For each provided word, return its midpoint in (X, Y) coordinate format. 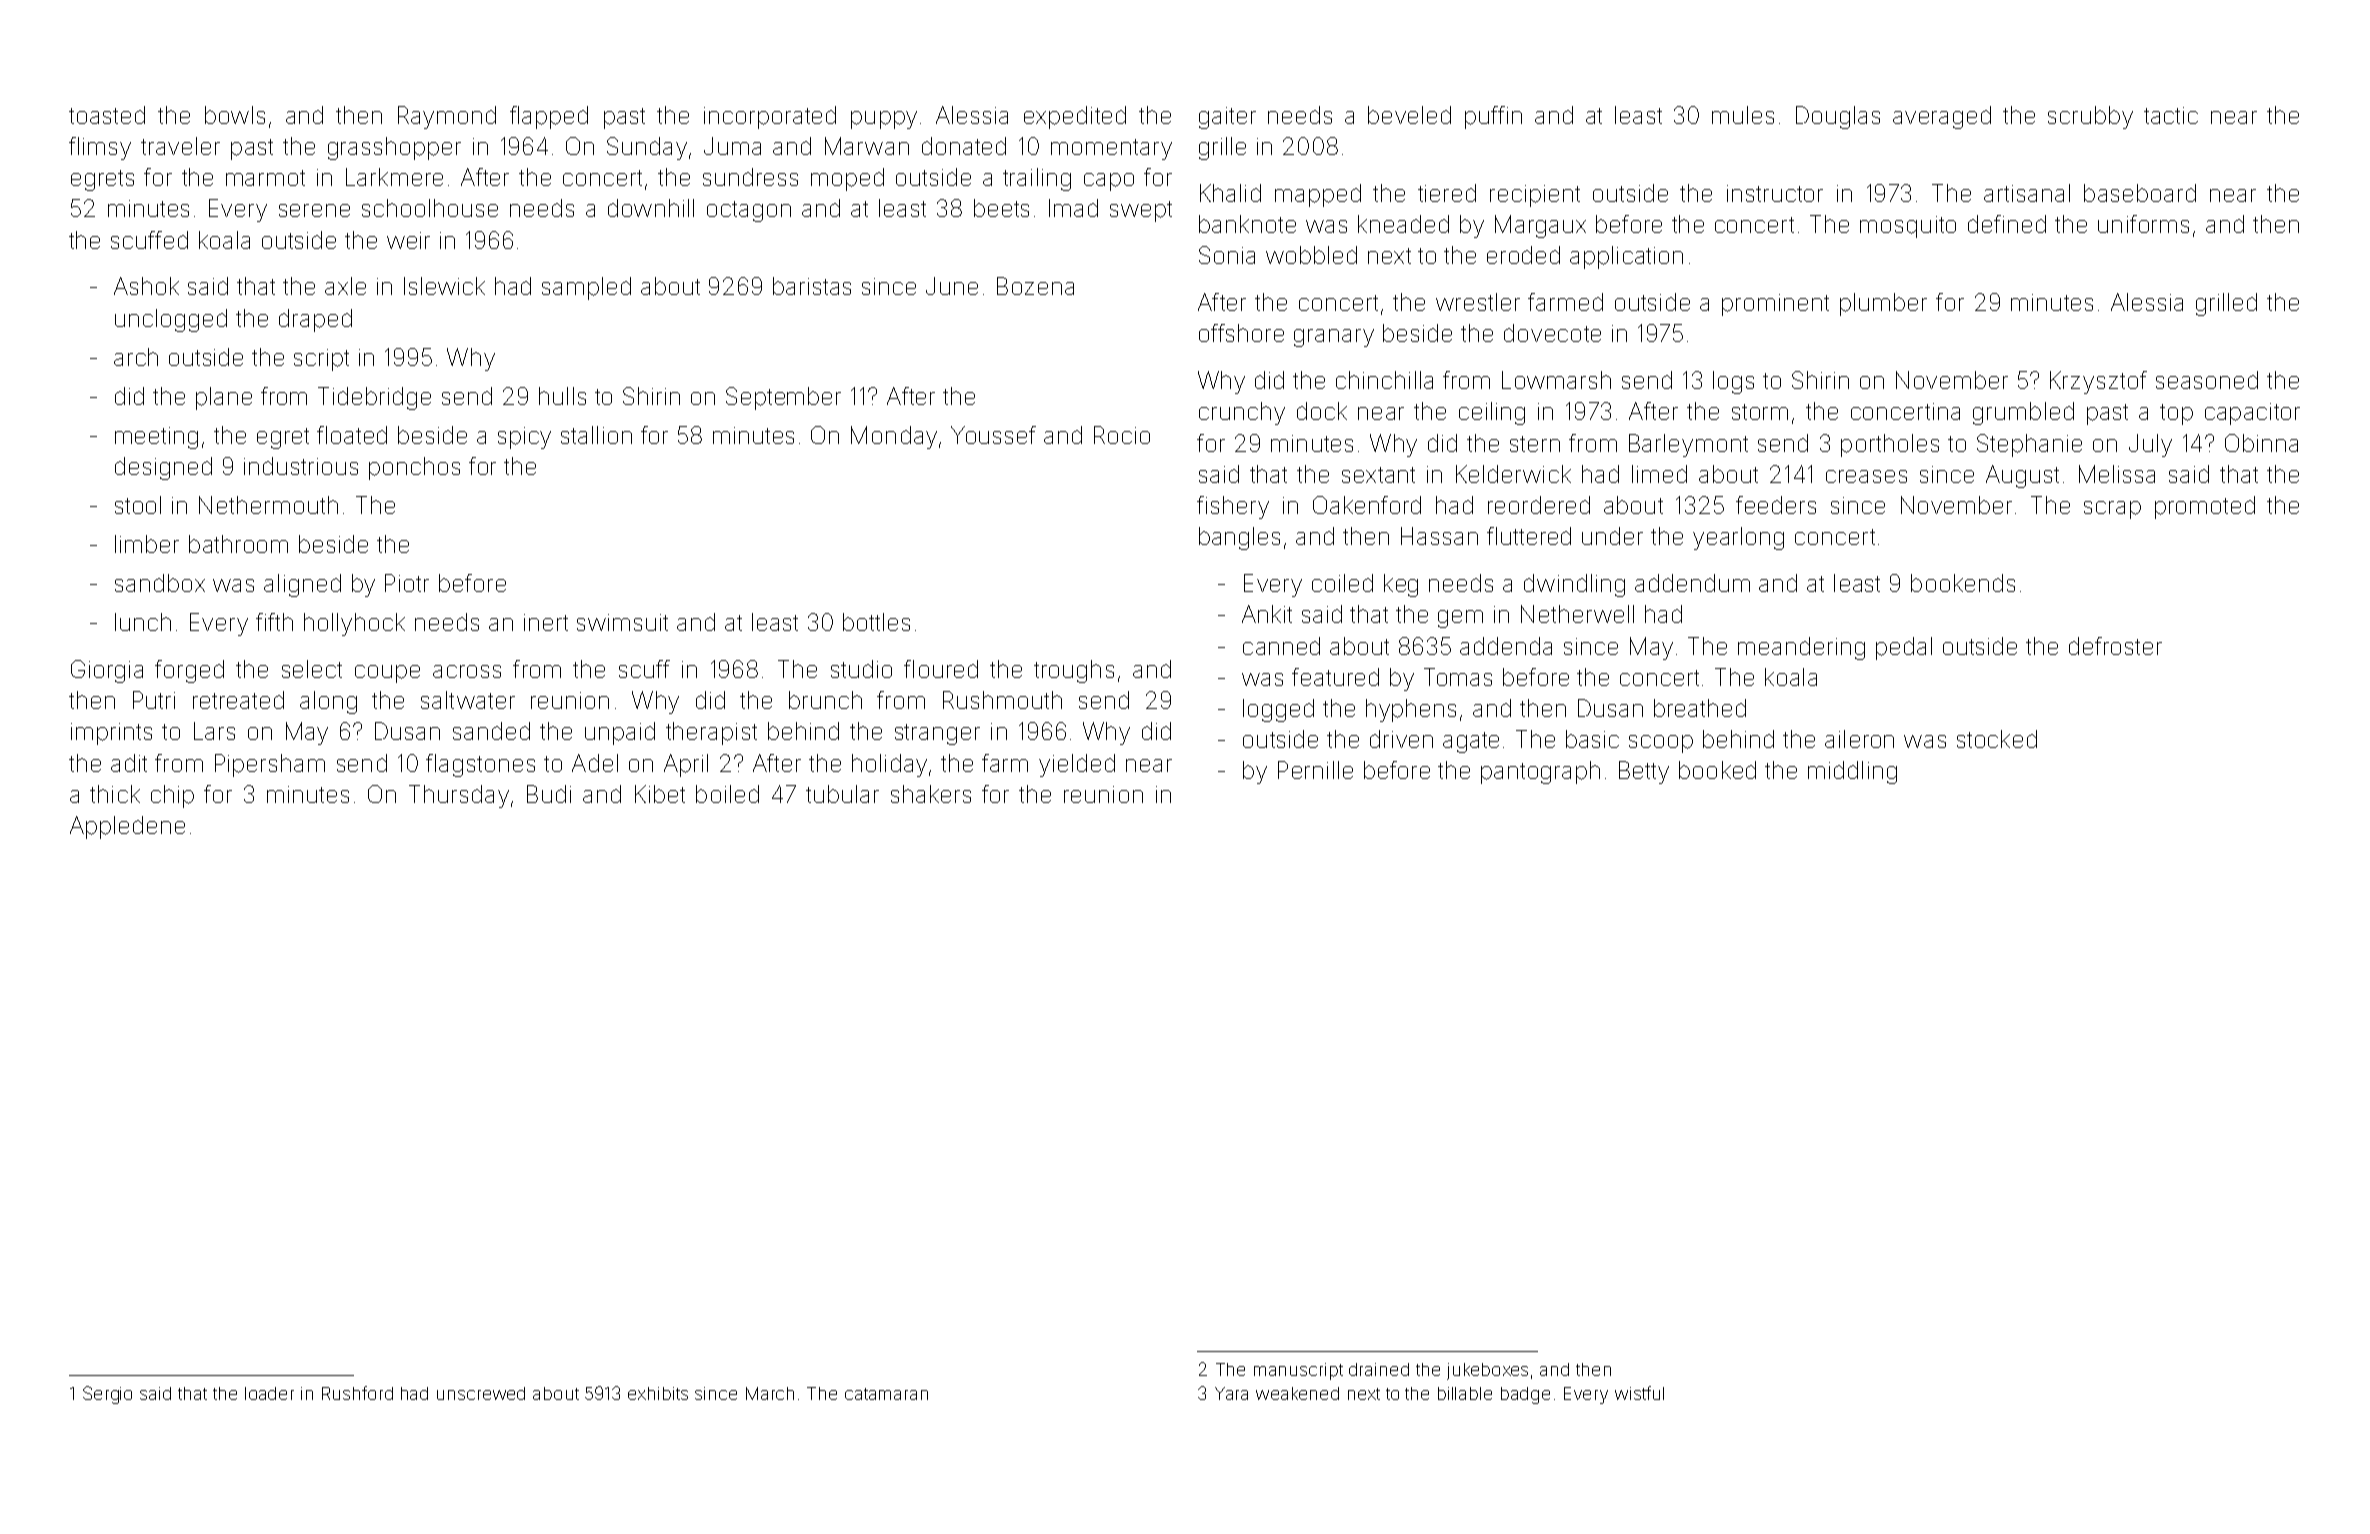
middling (1852, 772)
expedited (1075, 117)
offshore (1241, 333)
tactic (2171, 115)
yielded (1077, 765)
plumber (1883, 304)
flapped (549, 117)
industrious (301, 466)
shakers (931, 794)
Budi (549, 794)
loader (269, 1393)
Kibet (660, 794)
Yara (1231, 1393)
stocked (1997, 739)
